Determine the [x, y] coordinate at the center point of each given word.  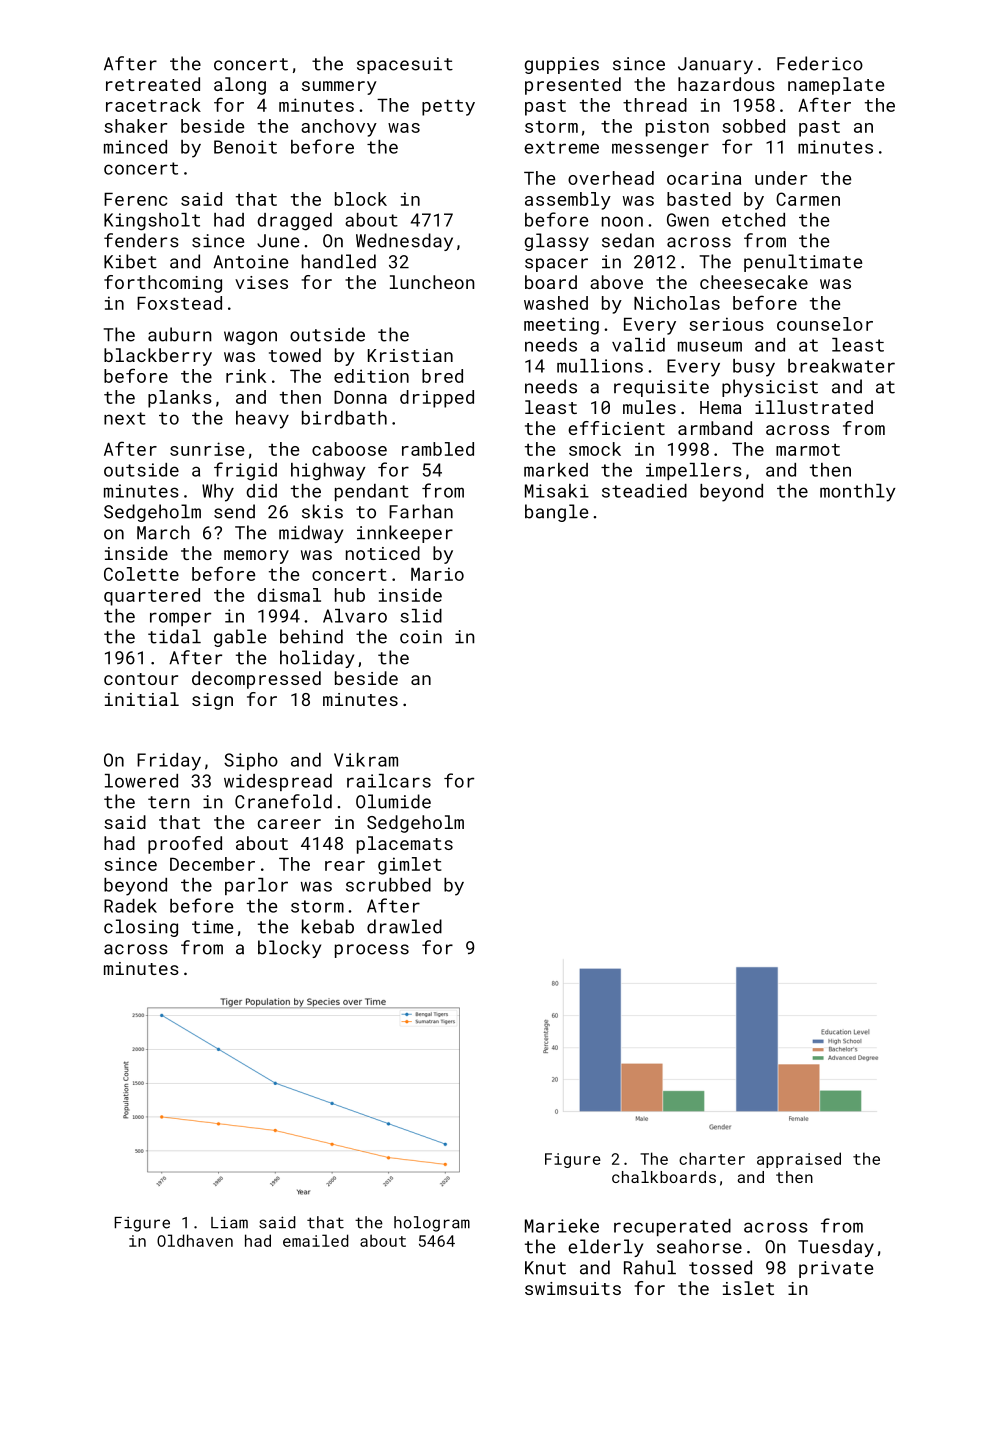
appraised [799, 1160]
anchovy [339, 128]
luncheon [432, 282]
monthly [858, 493]
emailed [316, 1240]
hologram [432, 1224]
